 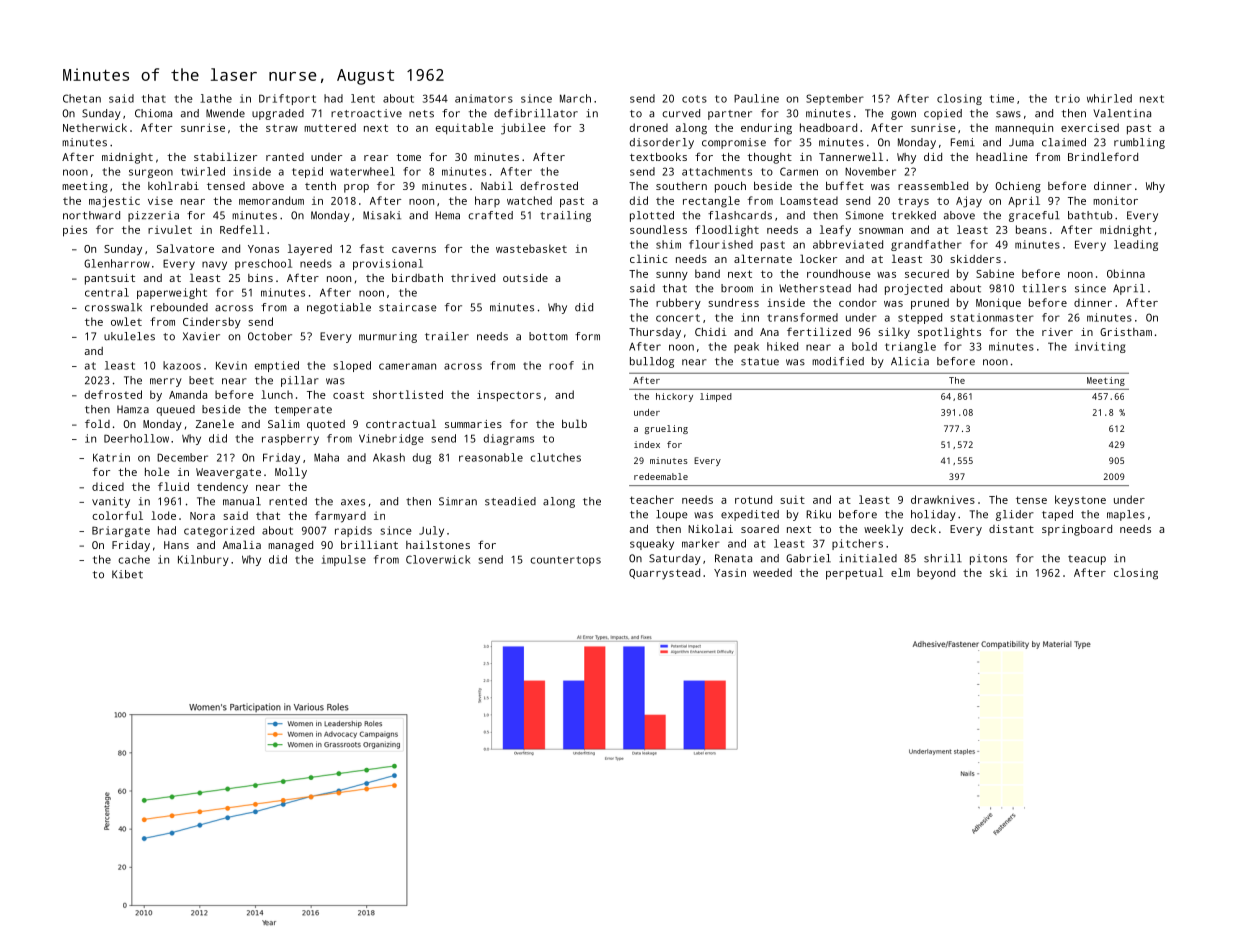 I want to click on ukuleles, so click(x=129, y=336).
